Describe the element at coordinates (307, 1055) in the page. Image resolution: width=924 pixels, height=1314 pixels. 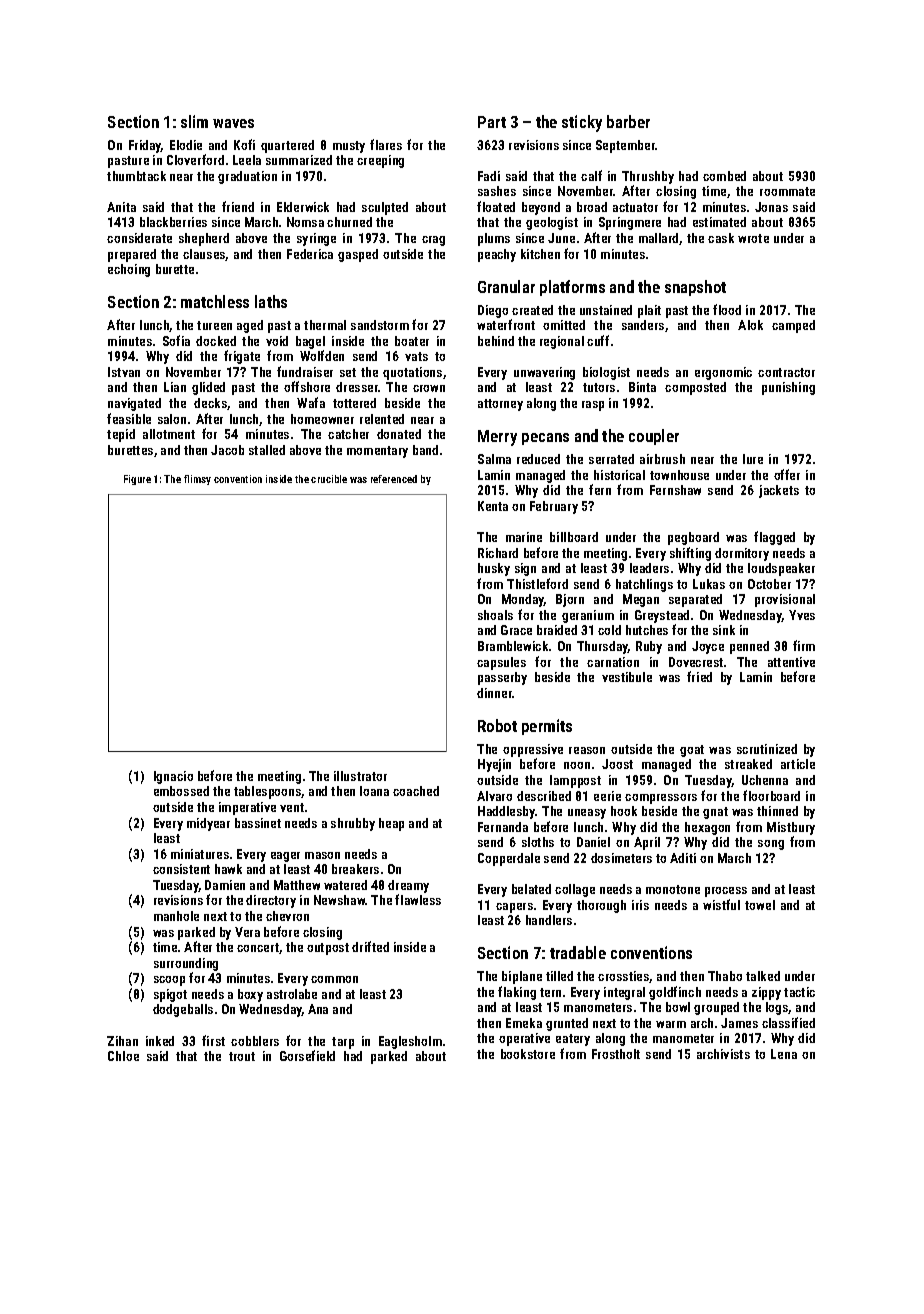
I see `Gorsefield` at that location.
